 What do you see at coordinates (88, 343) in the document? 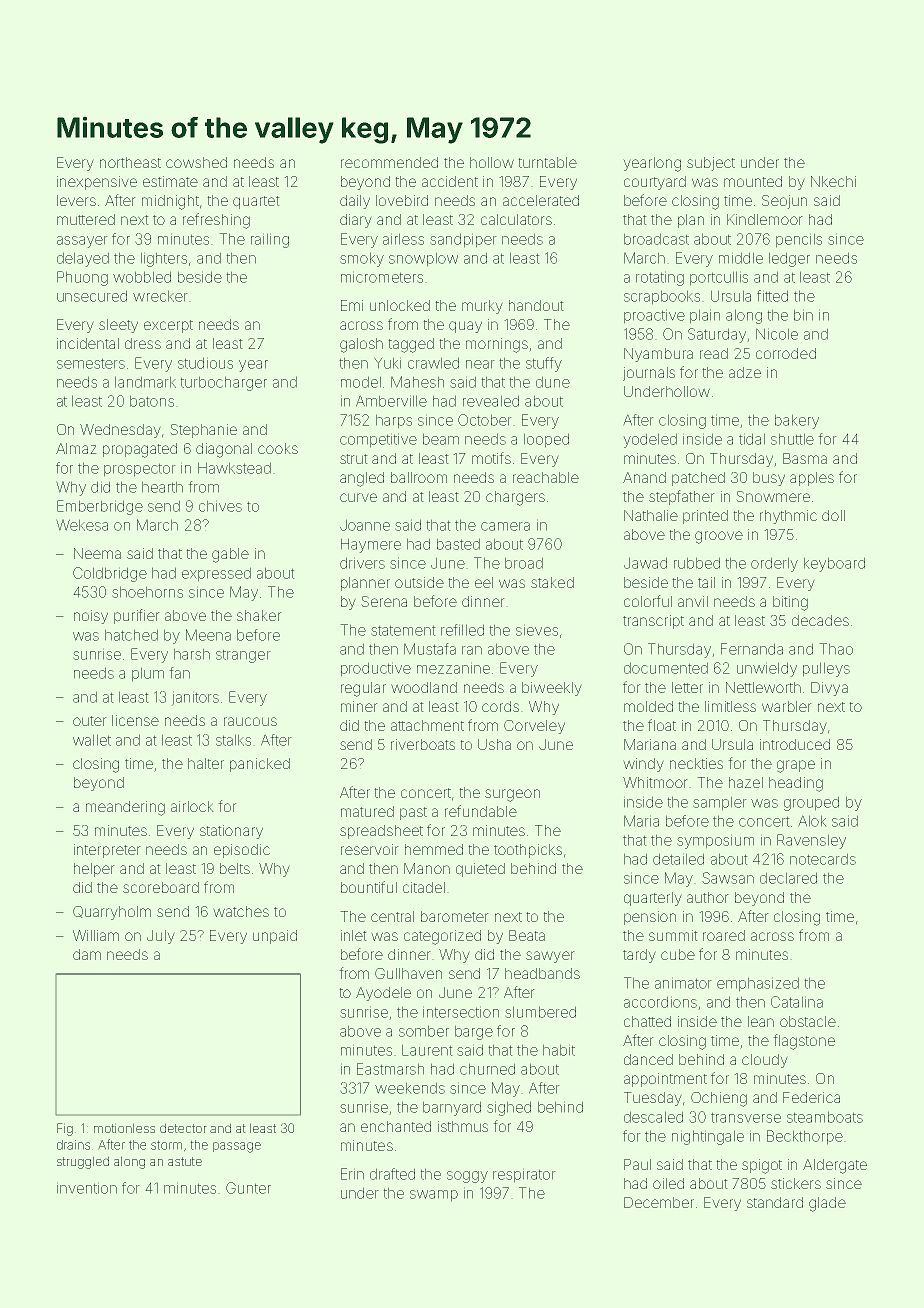
I see `incidental` at bounding box center [88, 343].
